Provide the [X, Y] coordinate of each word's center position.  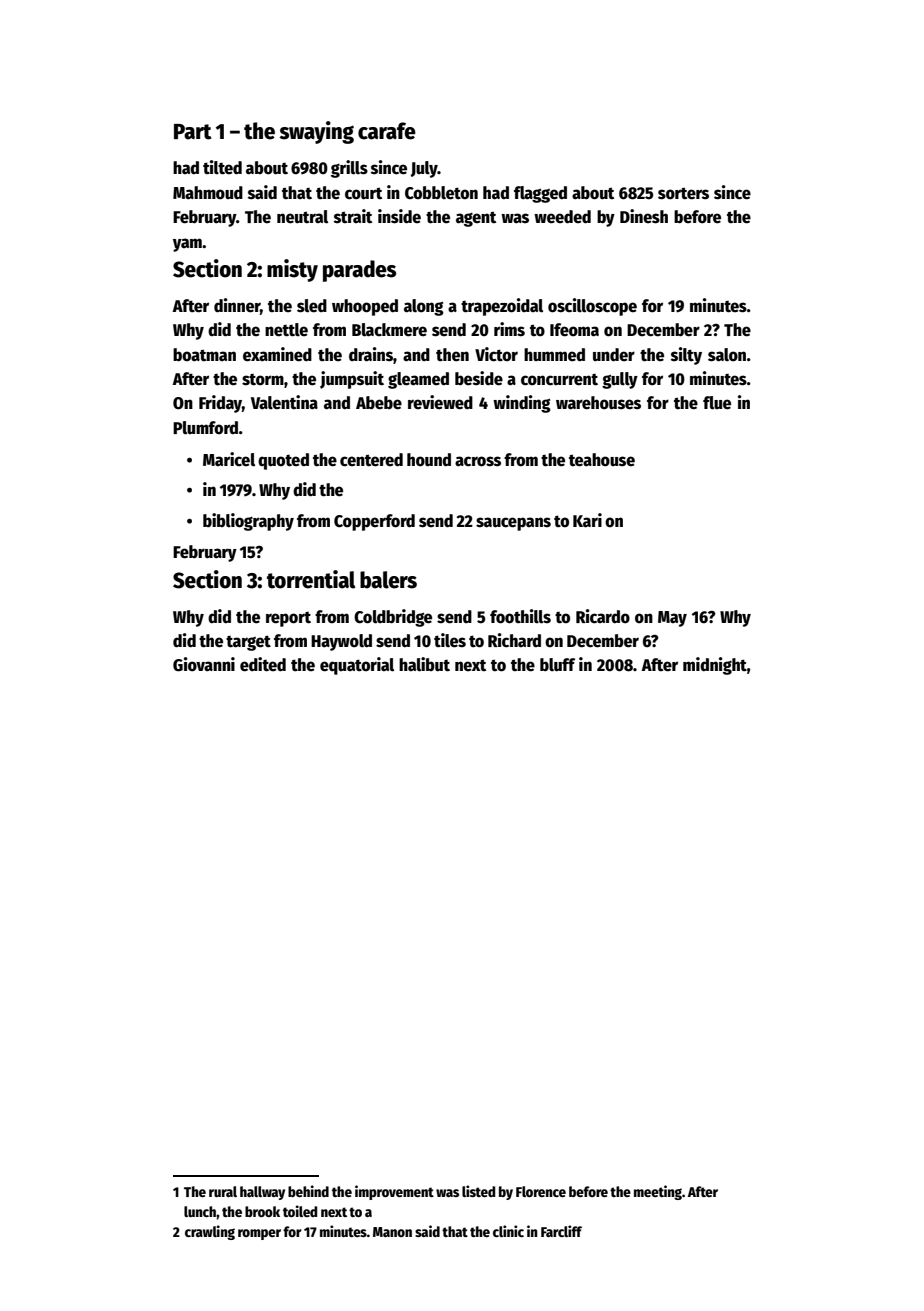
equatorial [357, 666]
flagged [540, 194]
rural [223, 1191]
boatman [204, 355]
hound [429, 460]
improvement [394, 1192]
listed [478, 1191]
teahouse [602, 460]
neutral [302, 217]
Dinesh [644, 216]
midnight [715, 666]
